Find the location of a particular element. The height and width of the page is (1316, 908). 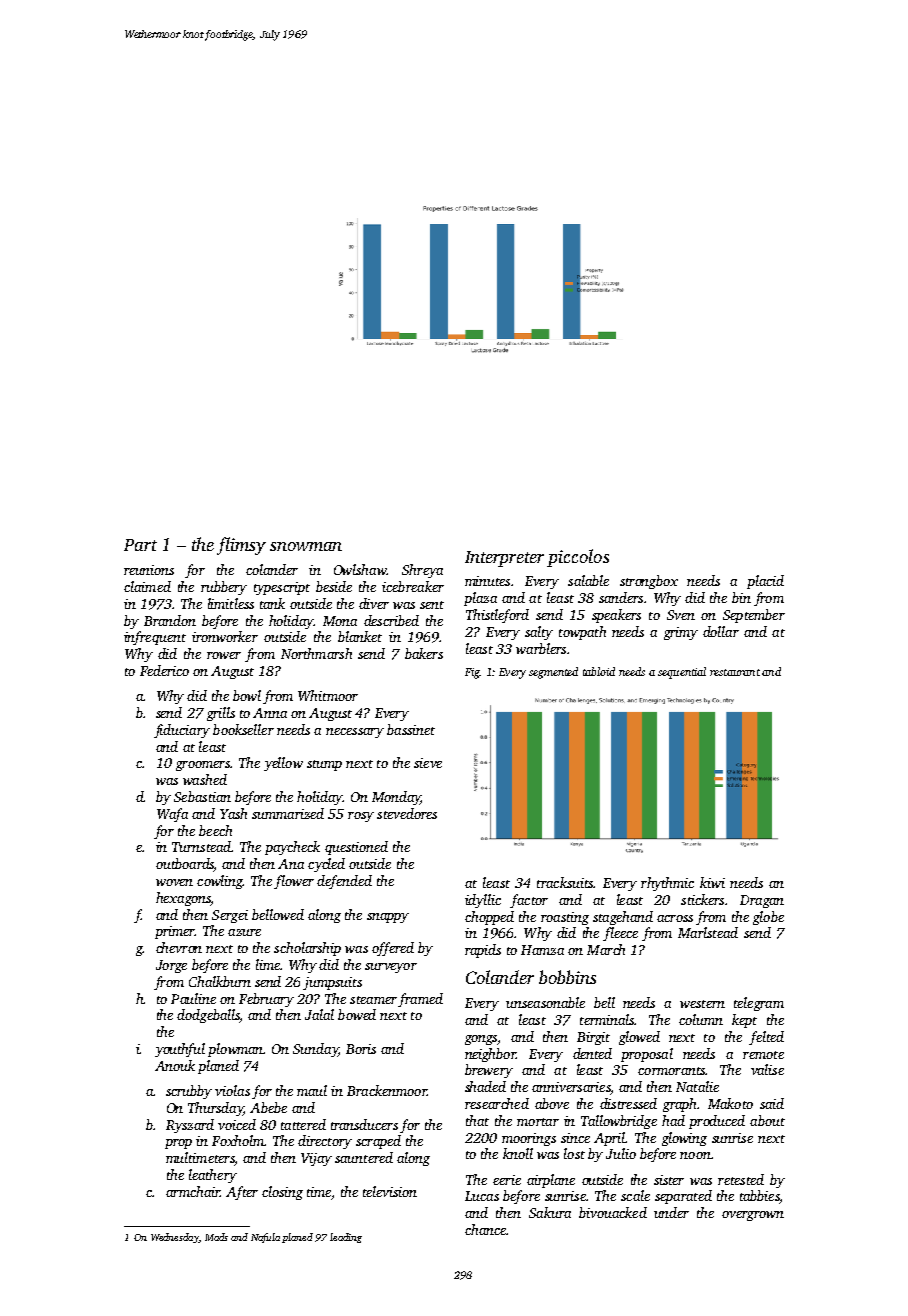

armchair is located at coordinates (193, 1191).
